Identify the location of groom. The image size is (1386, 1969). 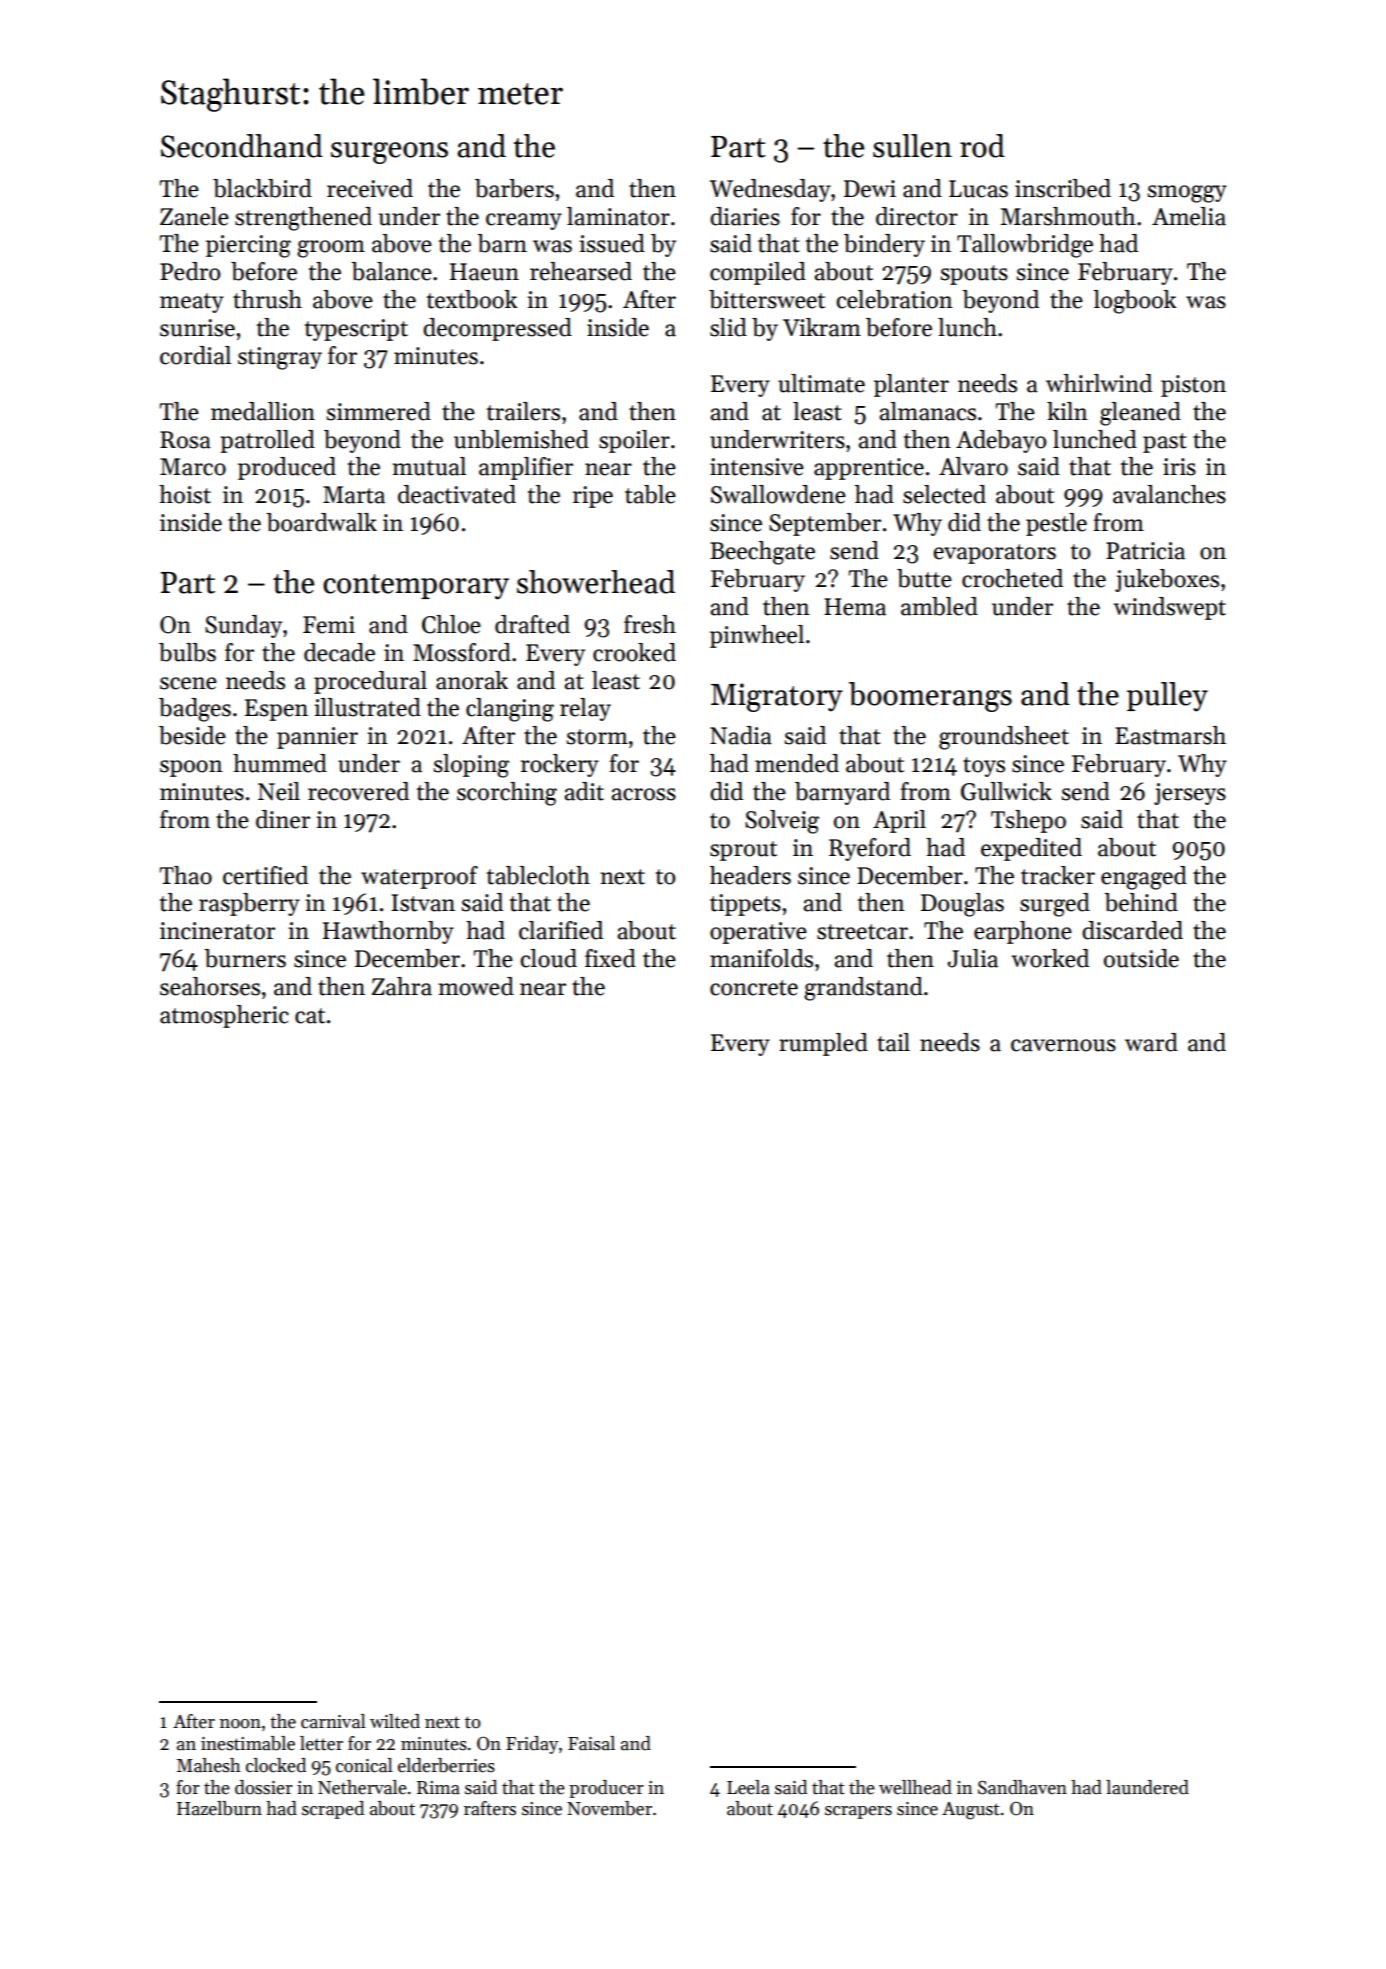
(331, 249).
